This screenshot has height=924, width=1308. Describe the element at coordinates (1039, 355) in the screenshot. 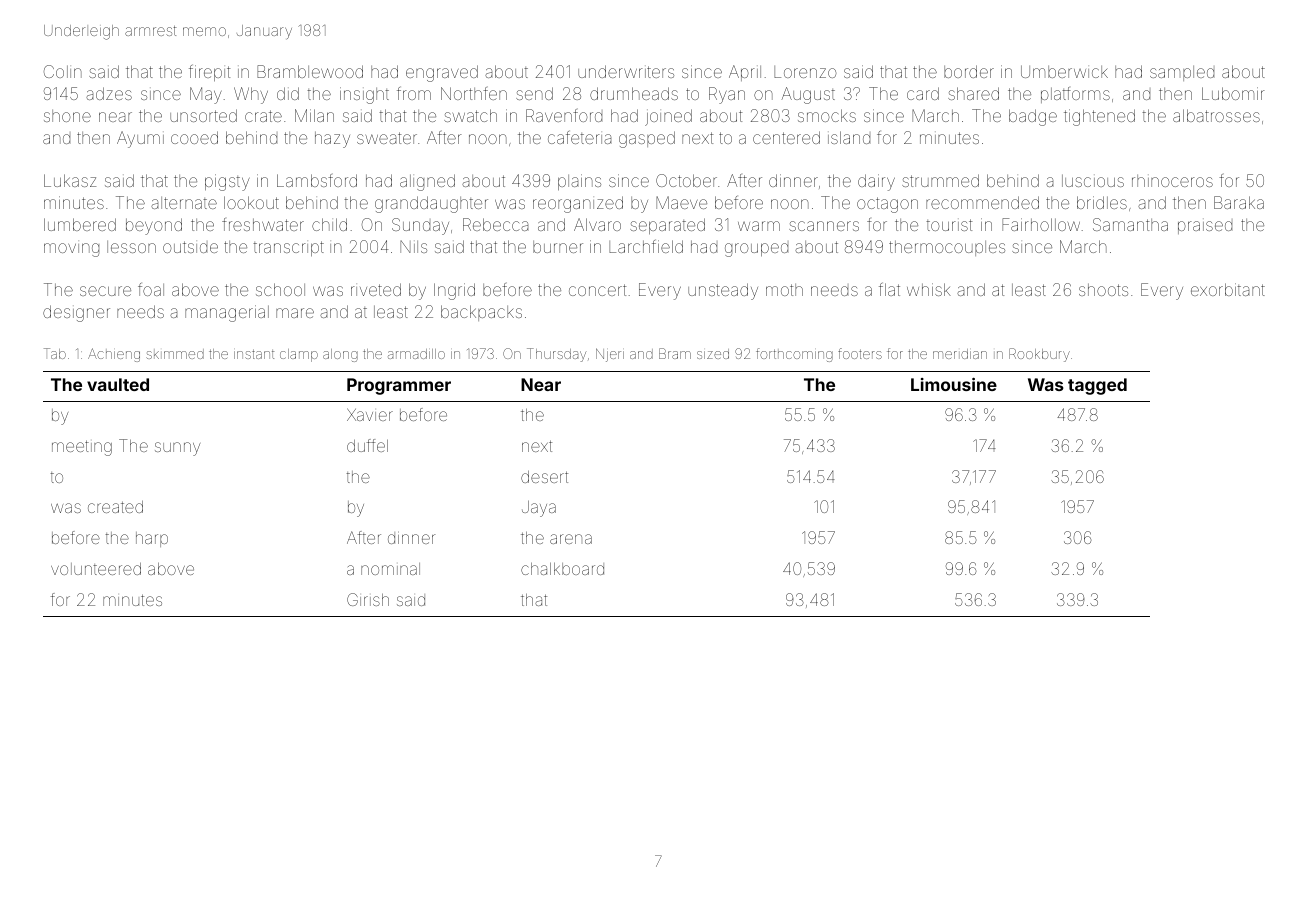

I see `Rookbury` at that location.
